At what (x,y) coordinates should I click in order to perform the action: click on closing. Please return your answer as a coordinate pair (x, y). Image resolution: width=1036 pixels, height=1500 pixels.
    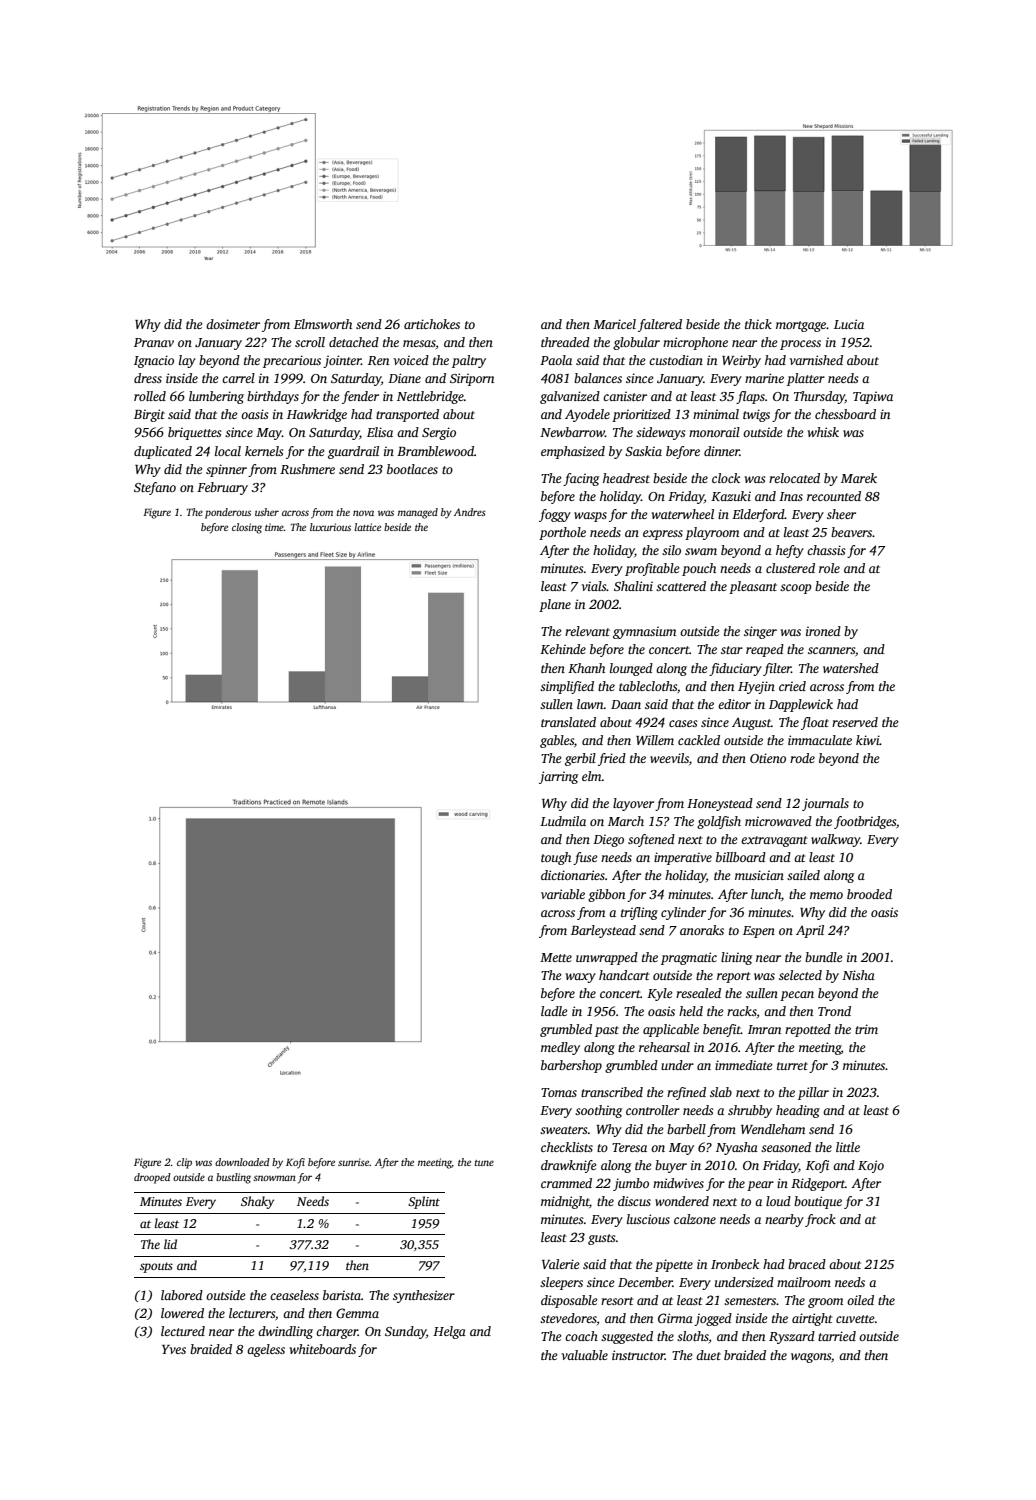
    Looking at the image, I should click on (247, 528).
